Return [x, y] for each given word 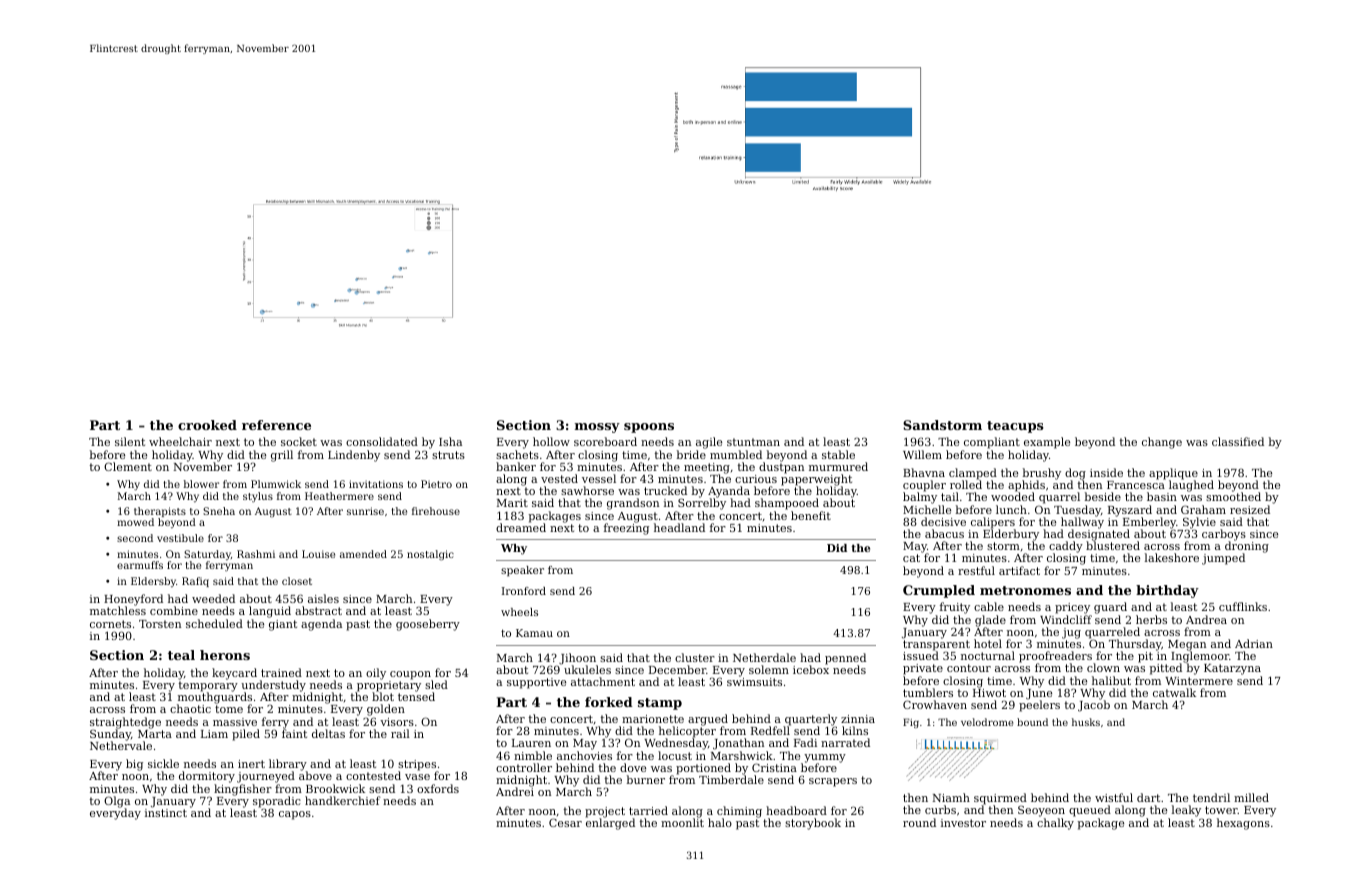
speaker [522, 571]
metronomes [1025, 590]
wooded [1013, 497]
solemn [769, 669]
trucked [665, 490]
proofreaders [1056, 657]
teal [181, 655]
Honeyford [133, 600]
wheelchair [180, 441]
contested [373, 775]
